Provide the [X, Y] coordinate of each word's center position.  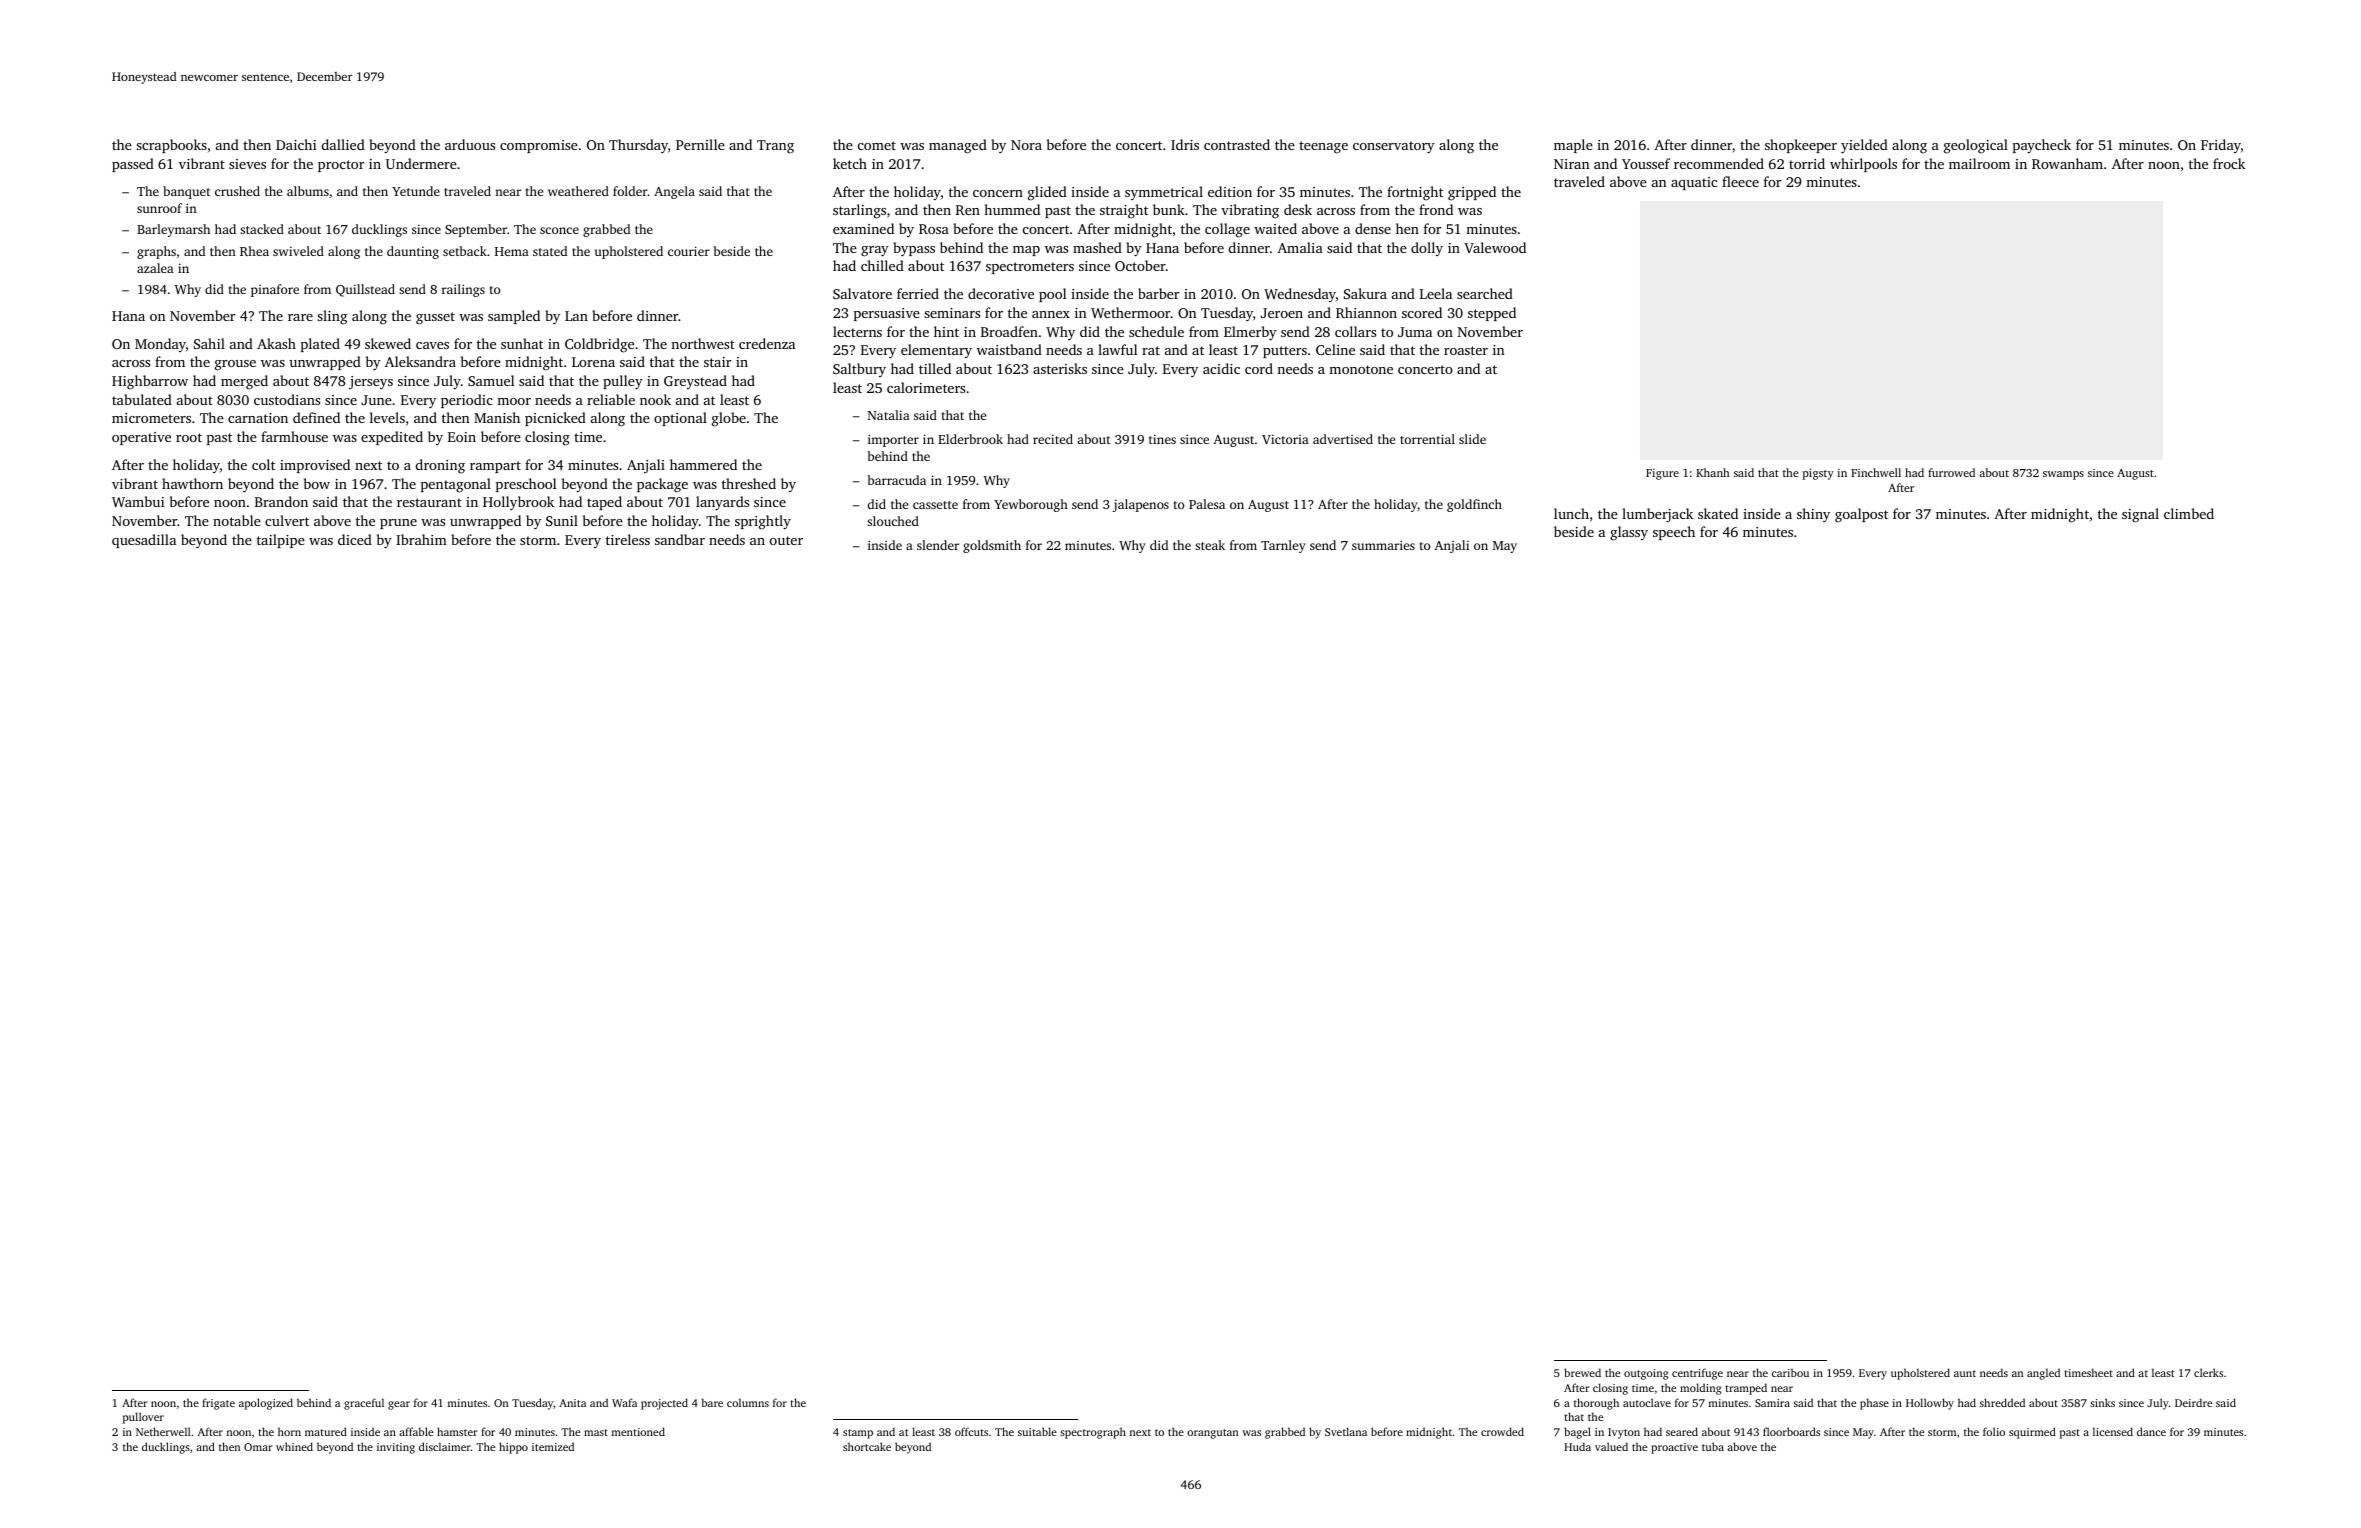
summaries [1383, 545]
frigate [218, 1404]
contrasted [1237, 144]
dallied [343, 144]
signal [2140, 515]
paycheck [2042, 146]
